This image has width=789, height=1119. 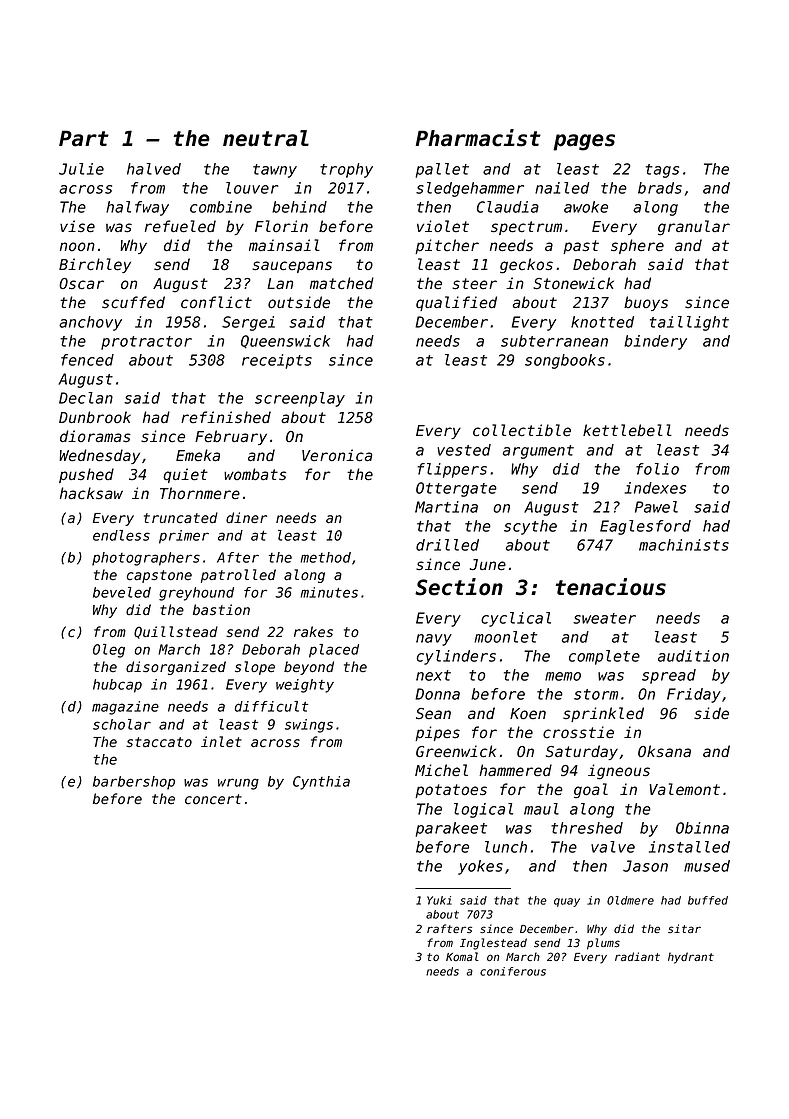 I want to click on slope, so click(x=255, y=668).
